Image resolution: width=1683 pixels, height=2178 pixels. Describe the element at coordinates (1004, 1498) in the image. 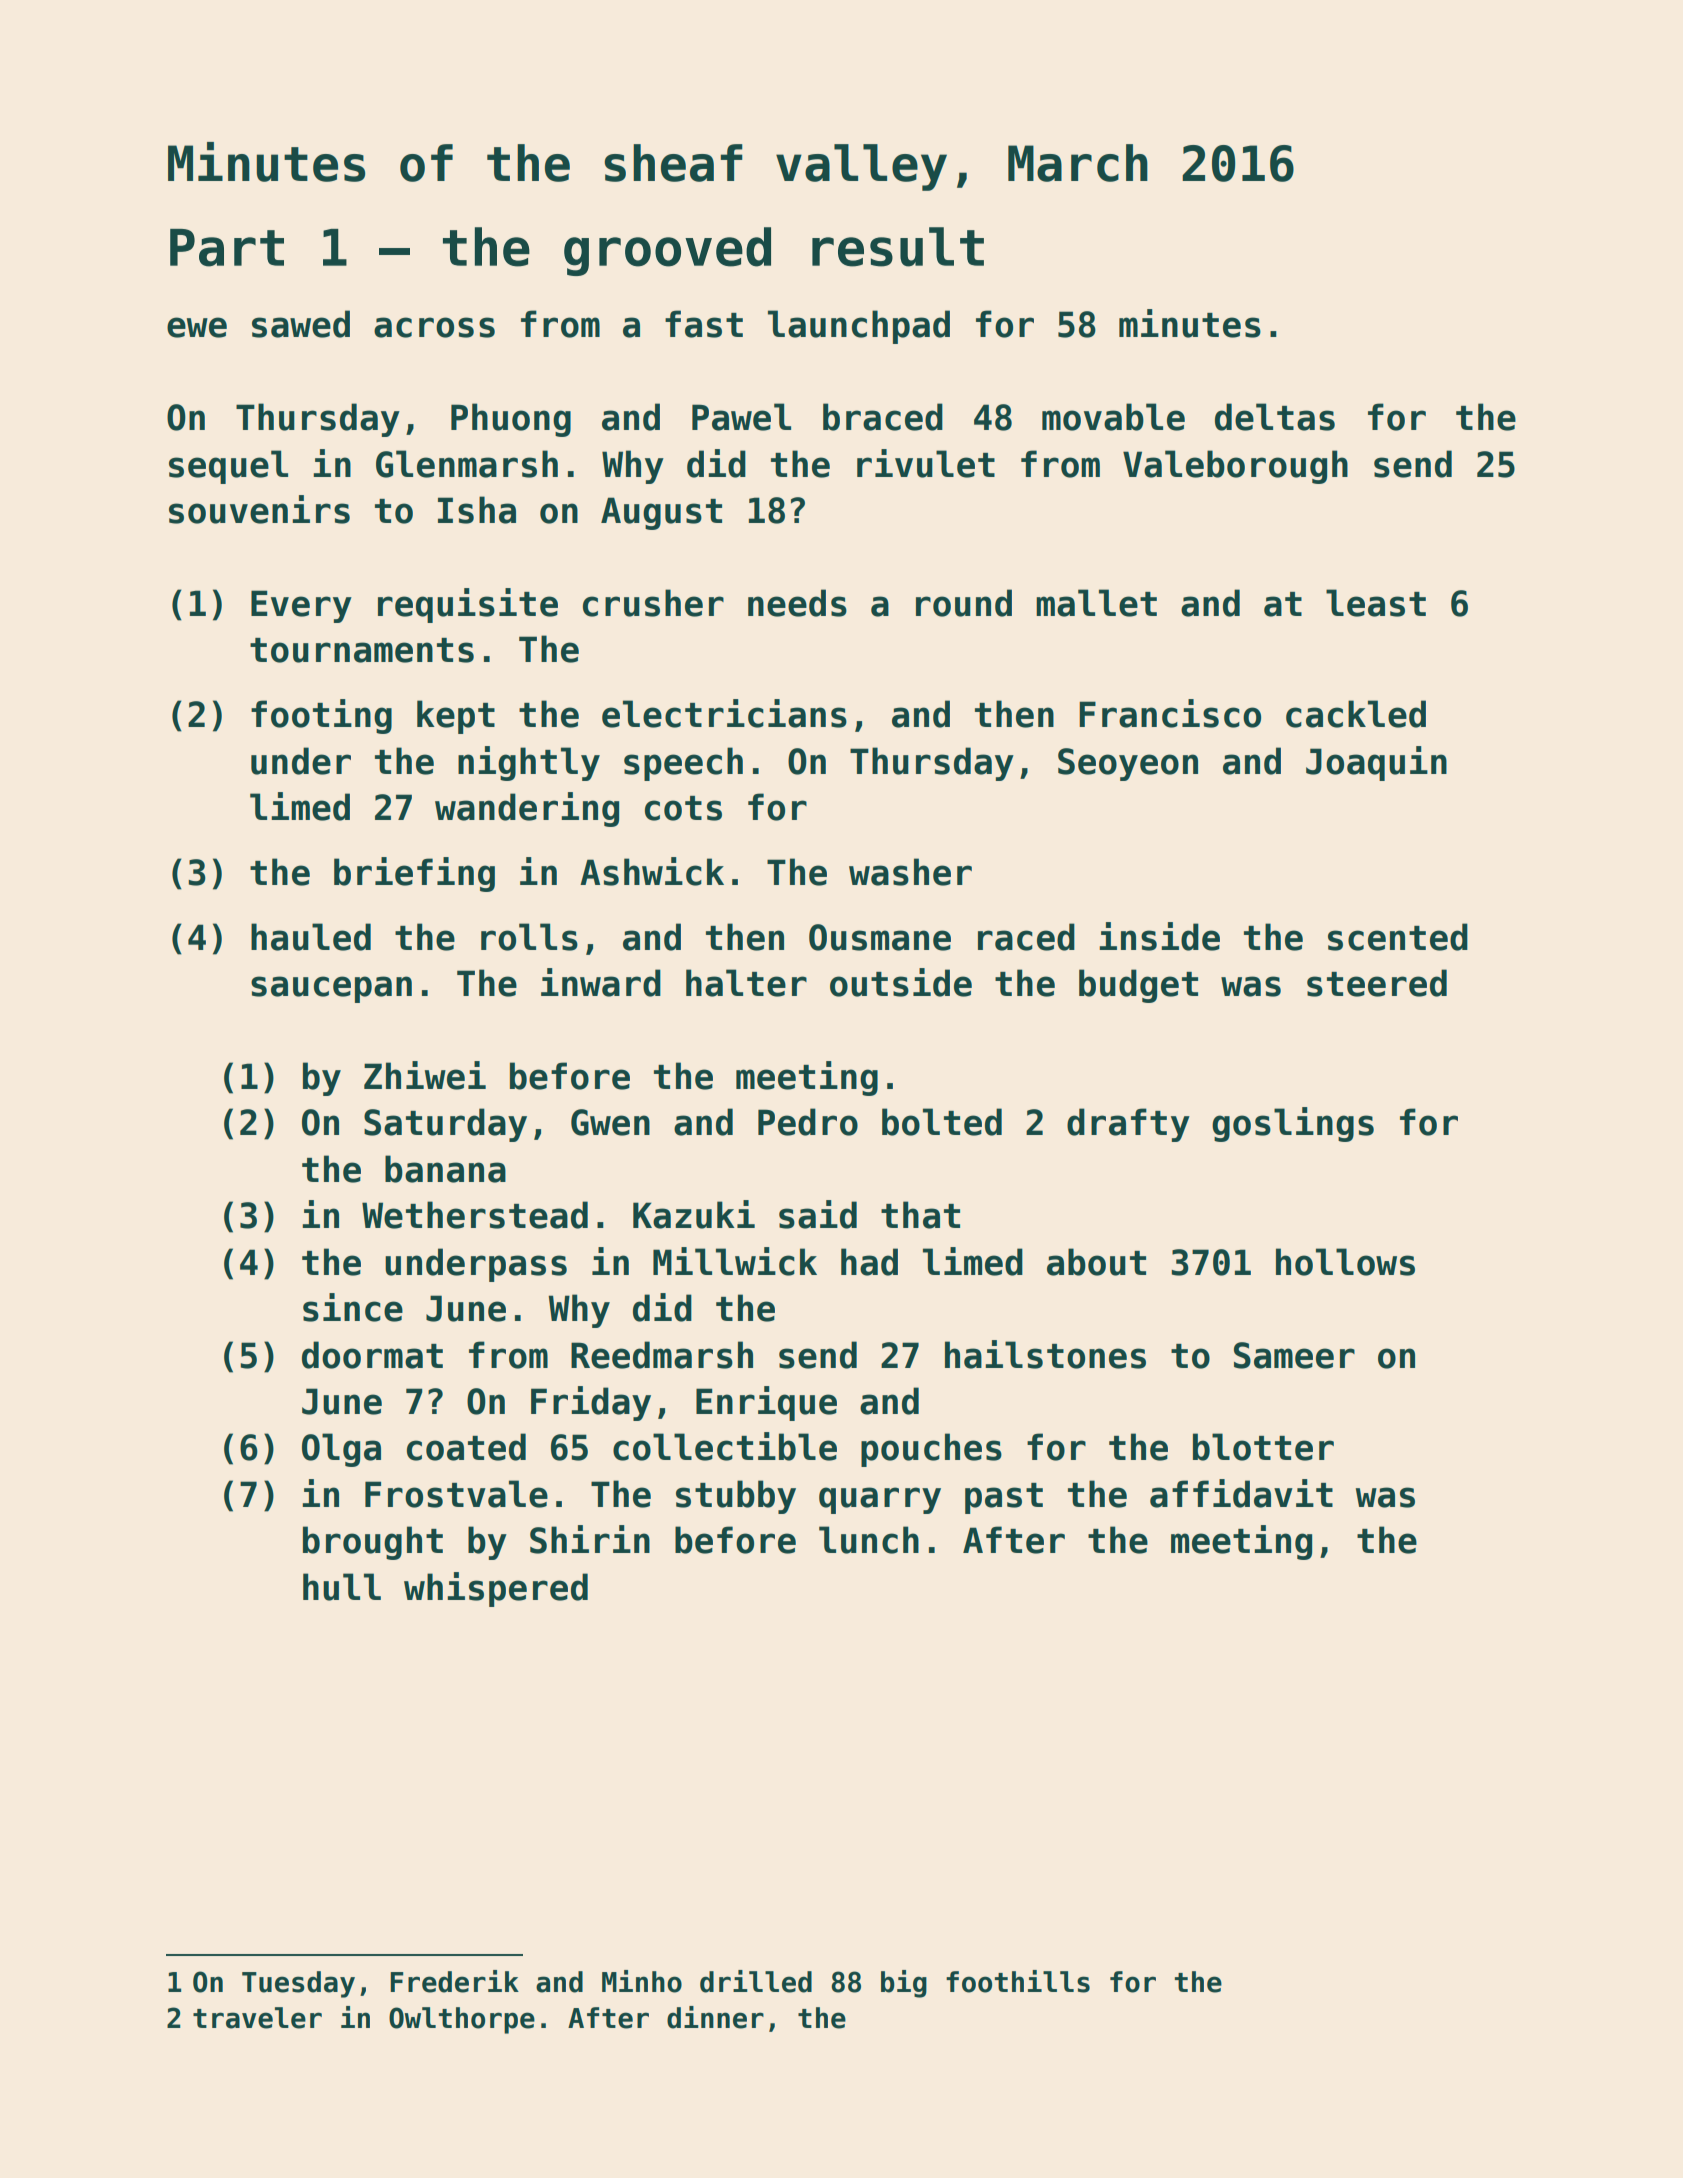

I see `past` at that location.
